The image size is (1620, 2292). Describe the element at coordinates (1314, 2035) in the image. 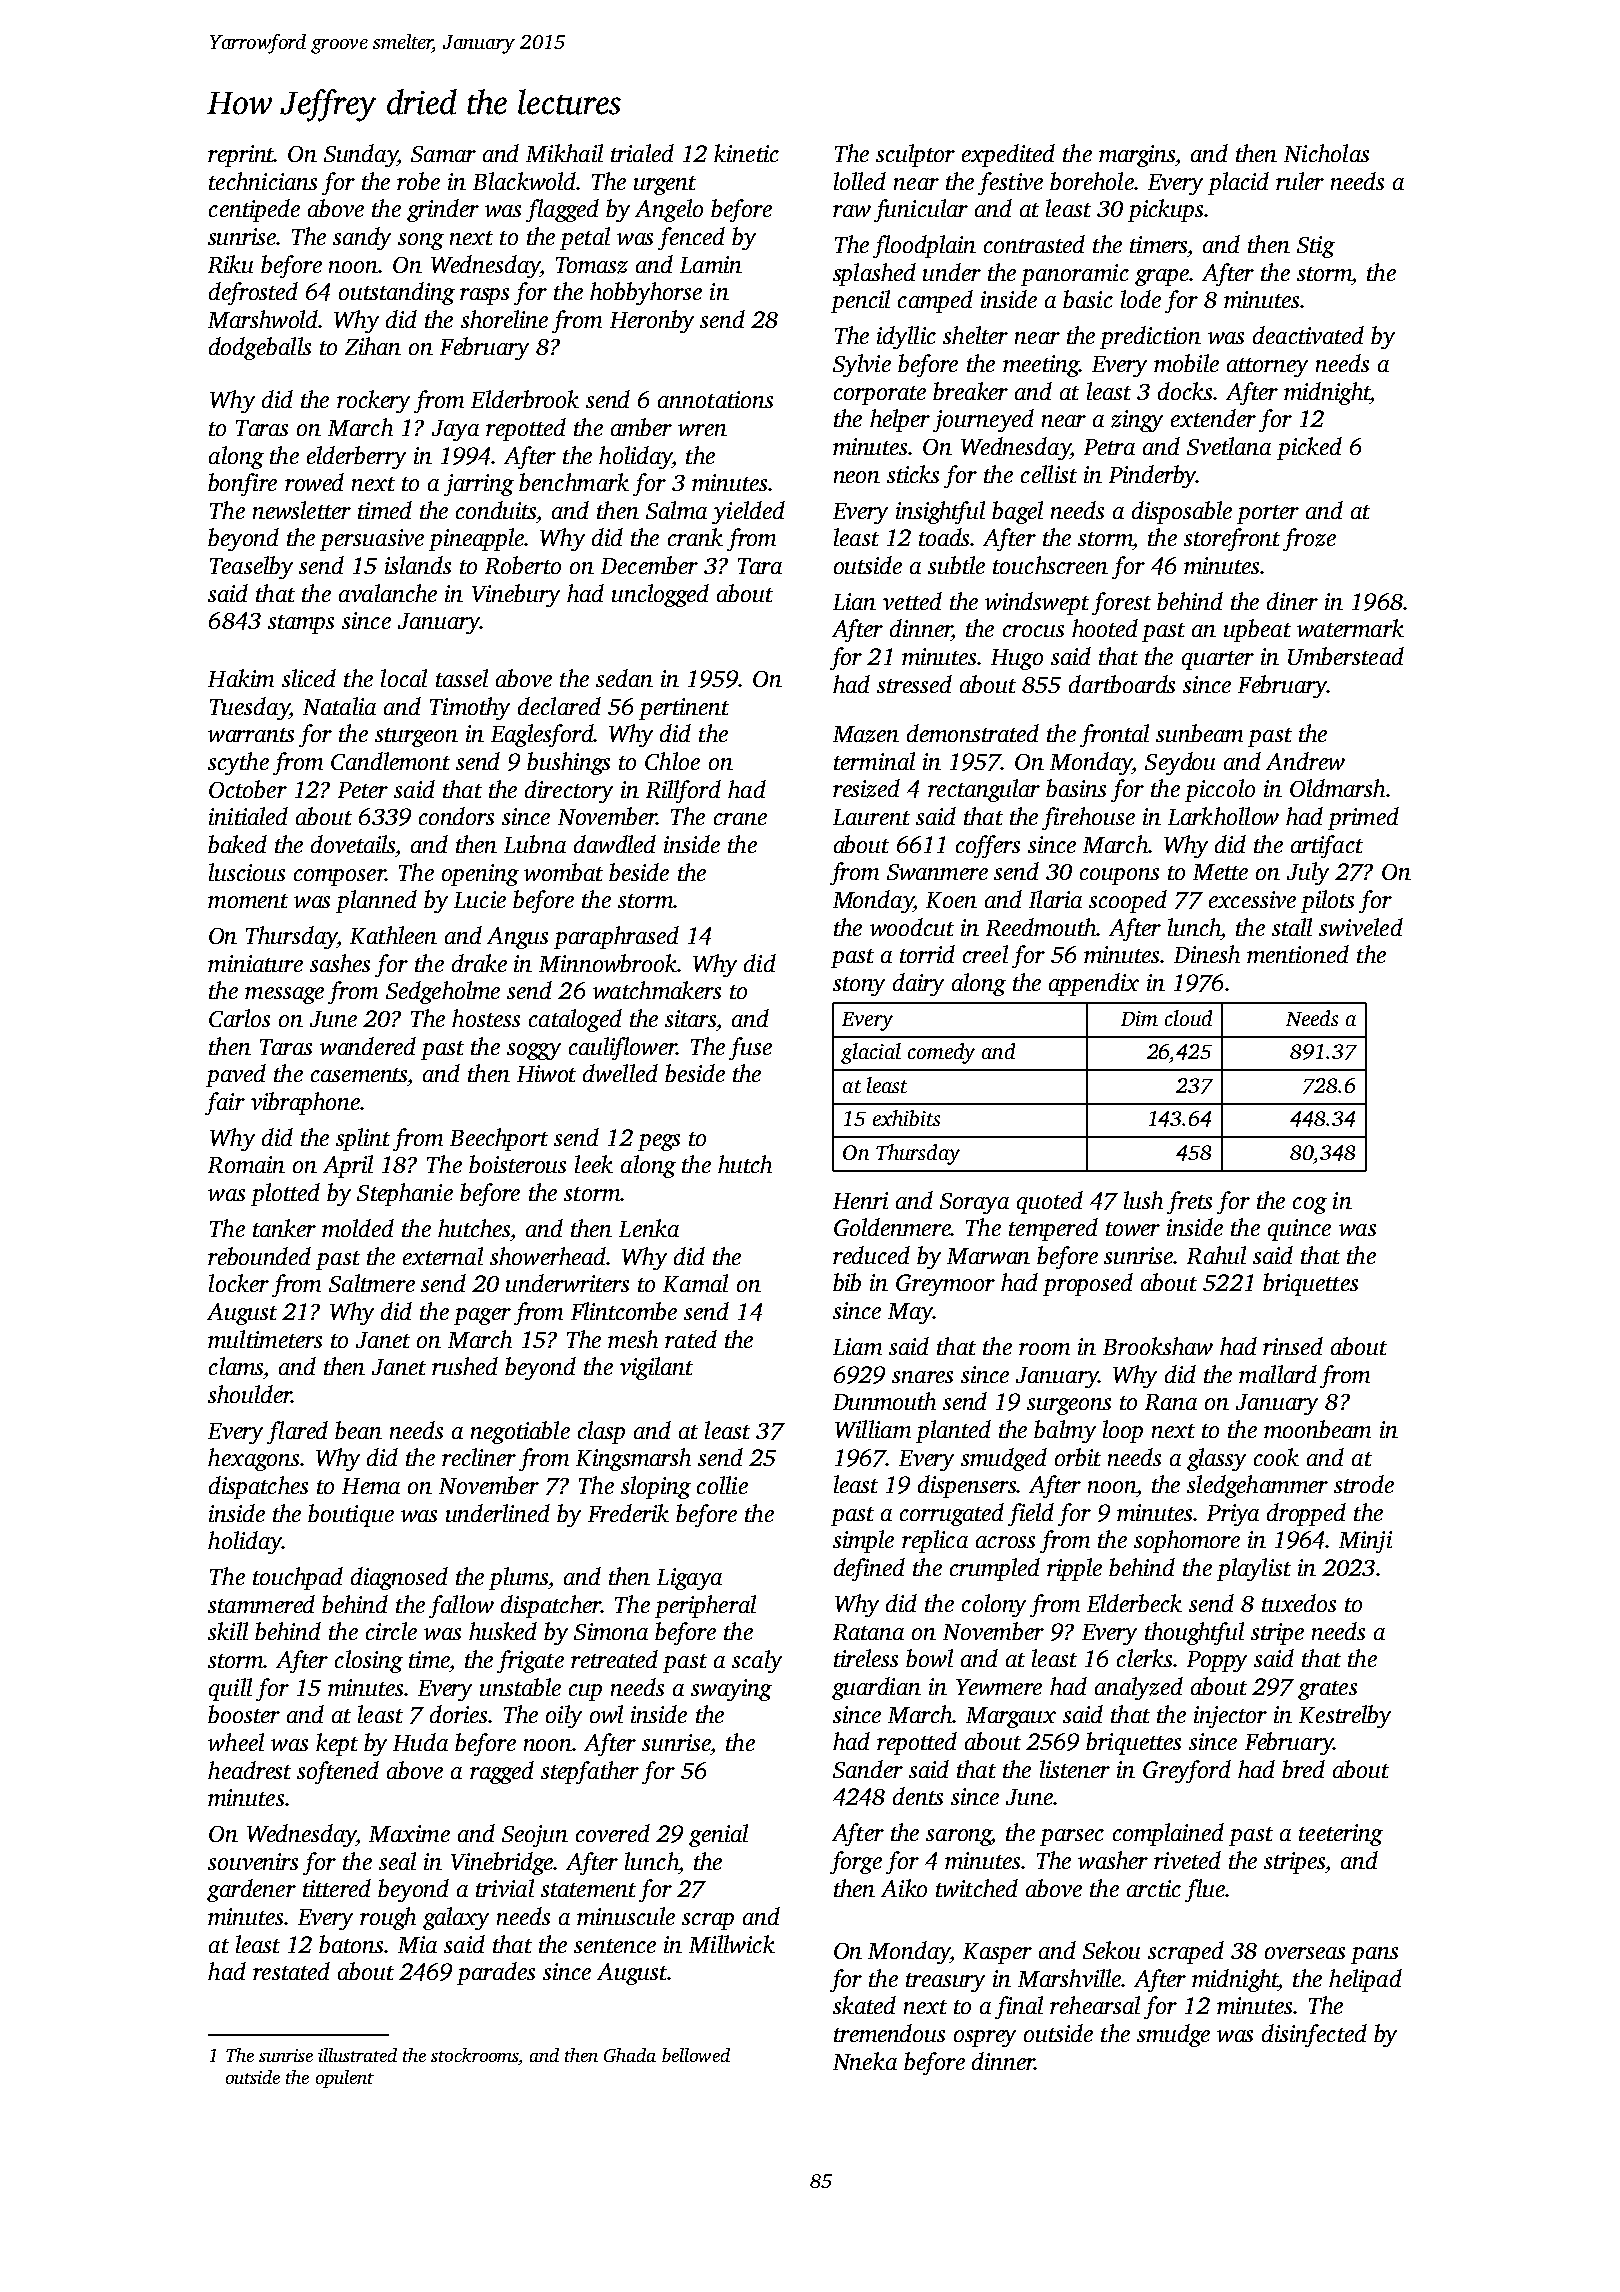

I see `disinfected` at that location.
